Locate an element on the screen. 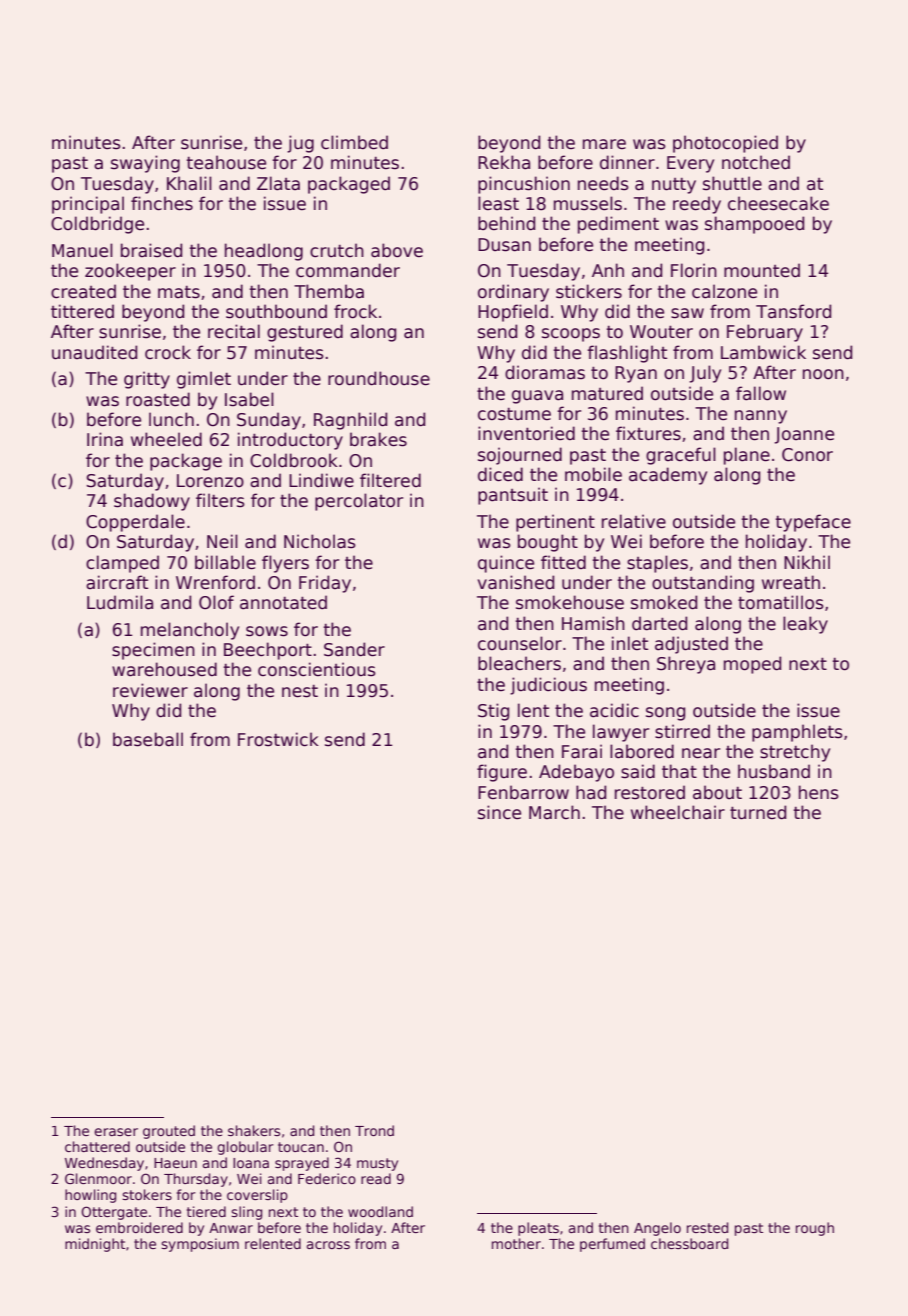 The width and height of the screenshot is (908, 1316). fitted is located at coordinates (563, 562).
